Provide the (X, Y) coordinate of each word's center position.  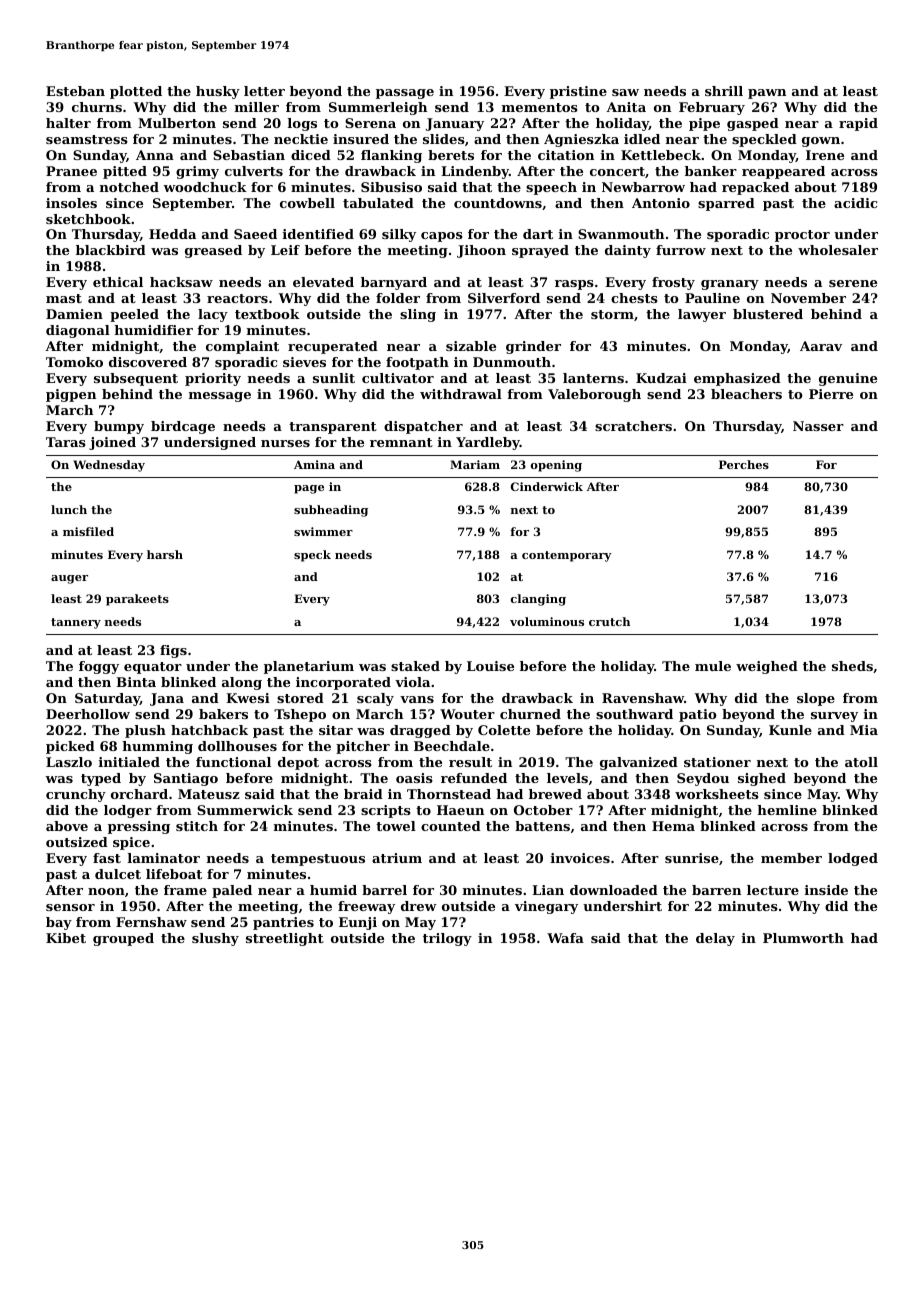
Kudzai (661, 378)
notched (129, 187)
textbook (267, 314)
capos (442, 237)
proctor (802, 236)
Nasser (818, 426)
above (67, 826)
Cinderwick (547, 486)
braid (363, 794)
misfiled (88, 531)
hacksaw (181, 282)
